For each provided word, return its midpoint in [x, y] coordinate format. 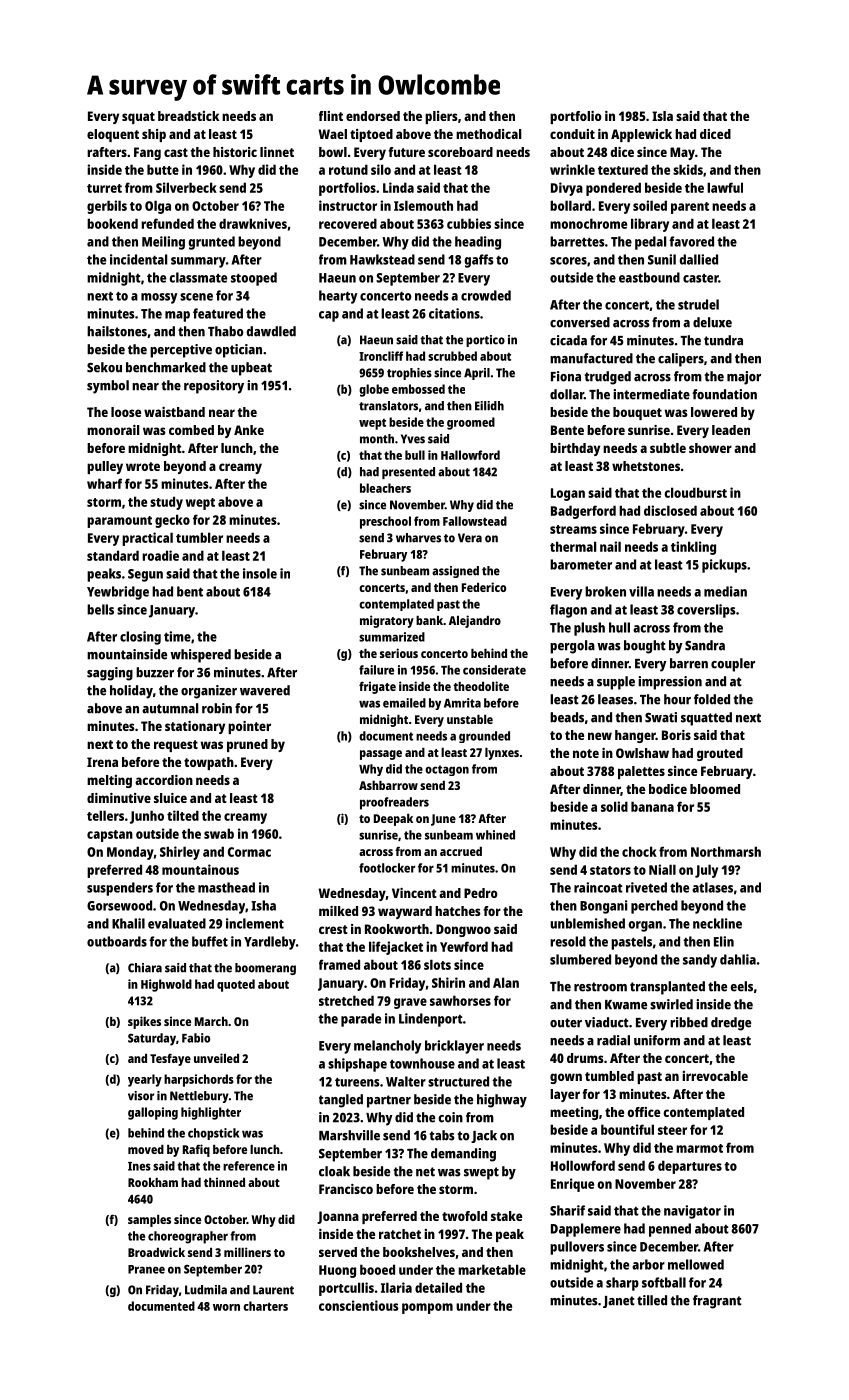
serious [399, 653]
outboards [117, 941]
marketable [492, 1269]
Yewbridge [118, 593]
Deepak [393, 820]
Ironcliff [381, 356]
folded [712, 699]
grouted [720, 754]
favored [691, 241]
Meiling [163, 243]
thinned [224, 1182]
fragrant [717, 1302]
